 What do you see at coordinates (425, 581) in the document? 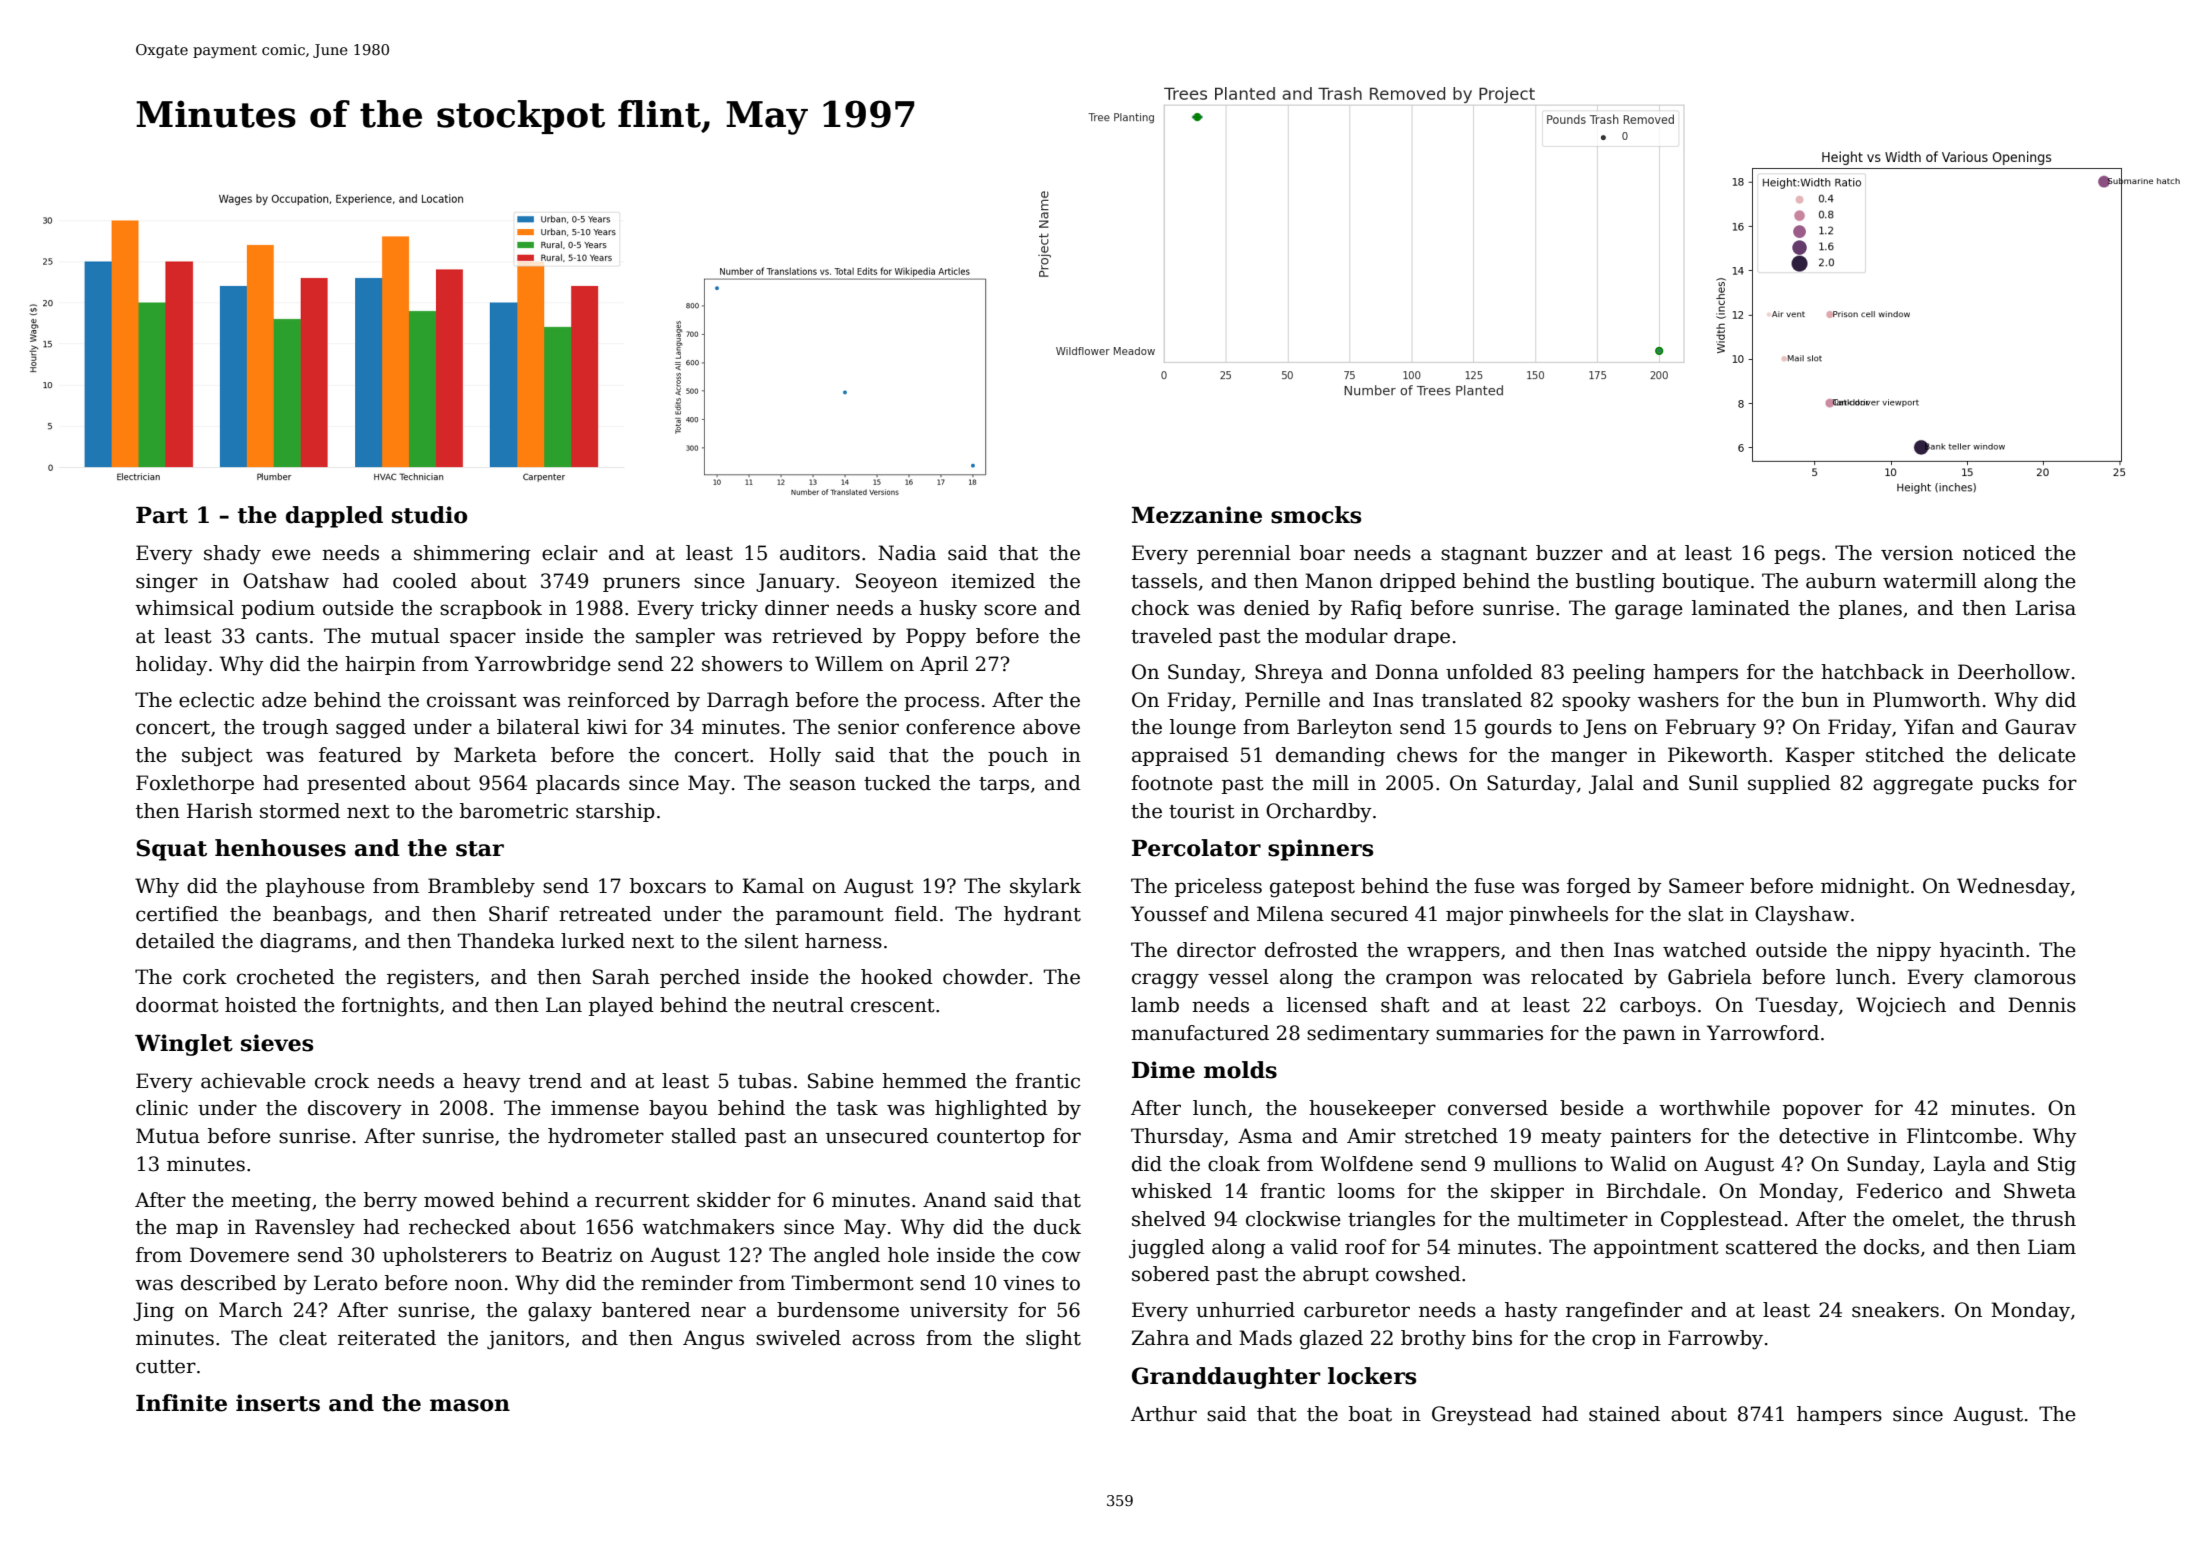
I see `cooled` at bounding box center [425, 581].
